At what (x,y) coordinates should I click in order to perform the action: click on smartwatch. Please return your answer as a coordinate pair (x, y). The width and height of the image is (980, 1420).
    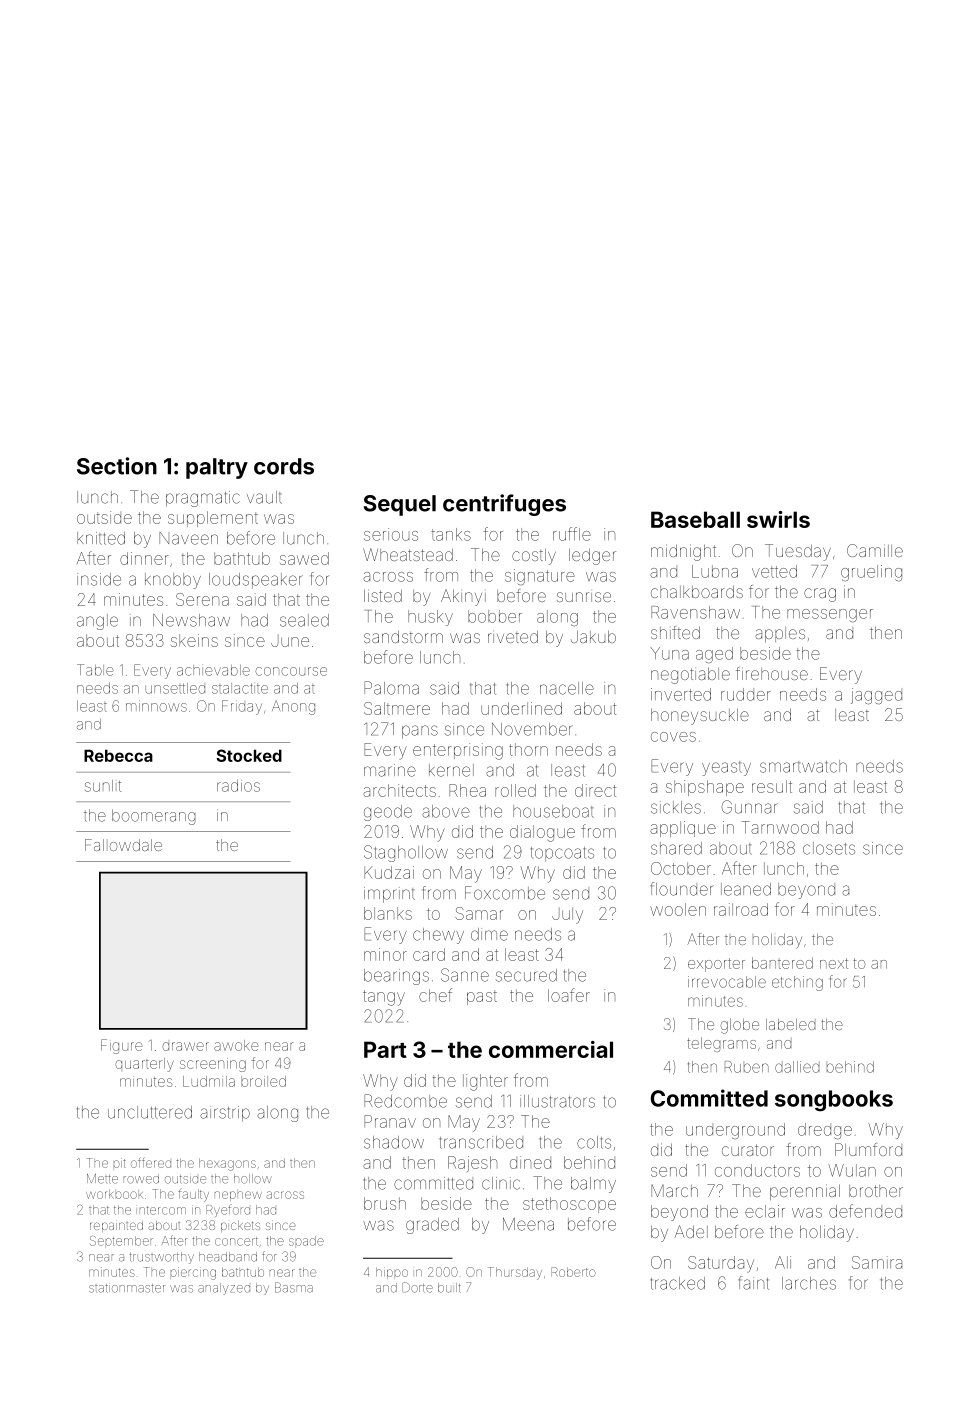
    Looking at the image, I should click on (803, 766).
